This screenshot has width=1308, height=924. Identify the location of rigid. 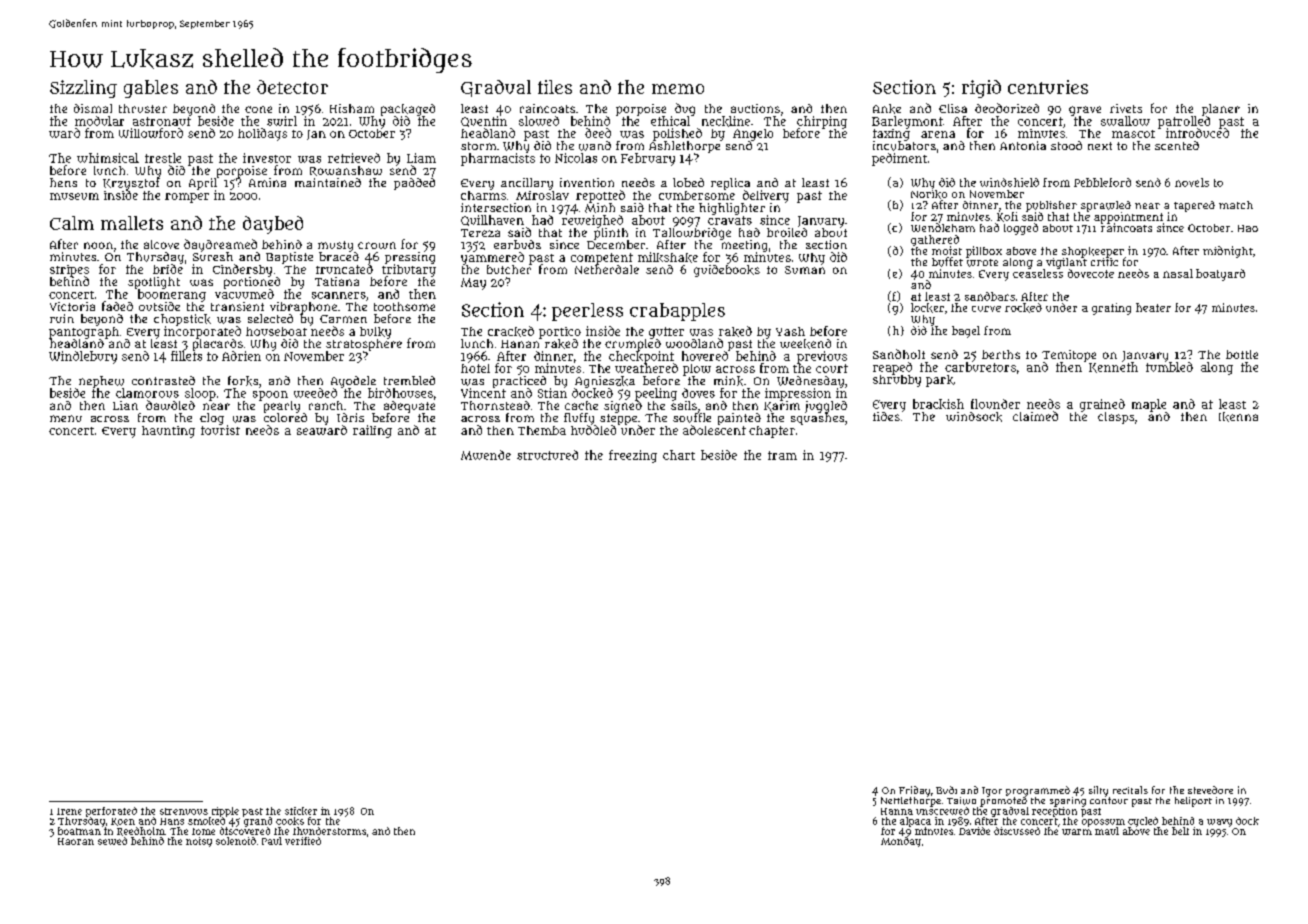
(981, 89).
